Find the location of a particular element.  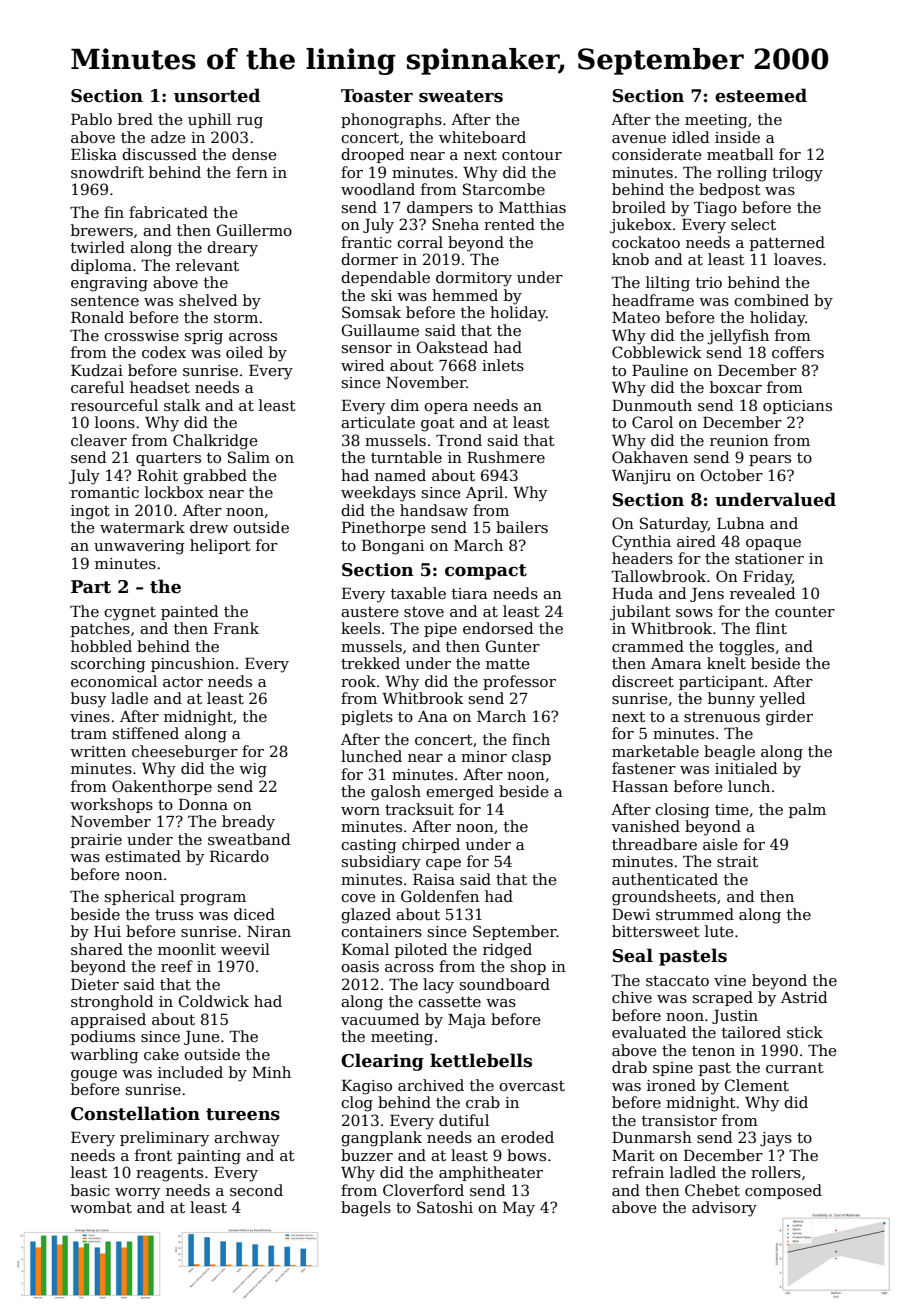

bred is located at coordinates (135, 119).
